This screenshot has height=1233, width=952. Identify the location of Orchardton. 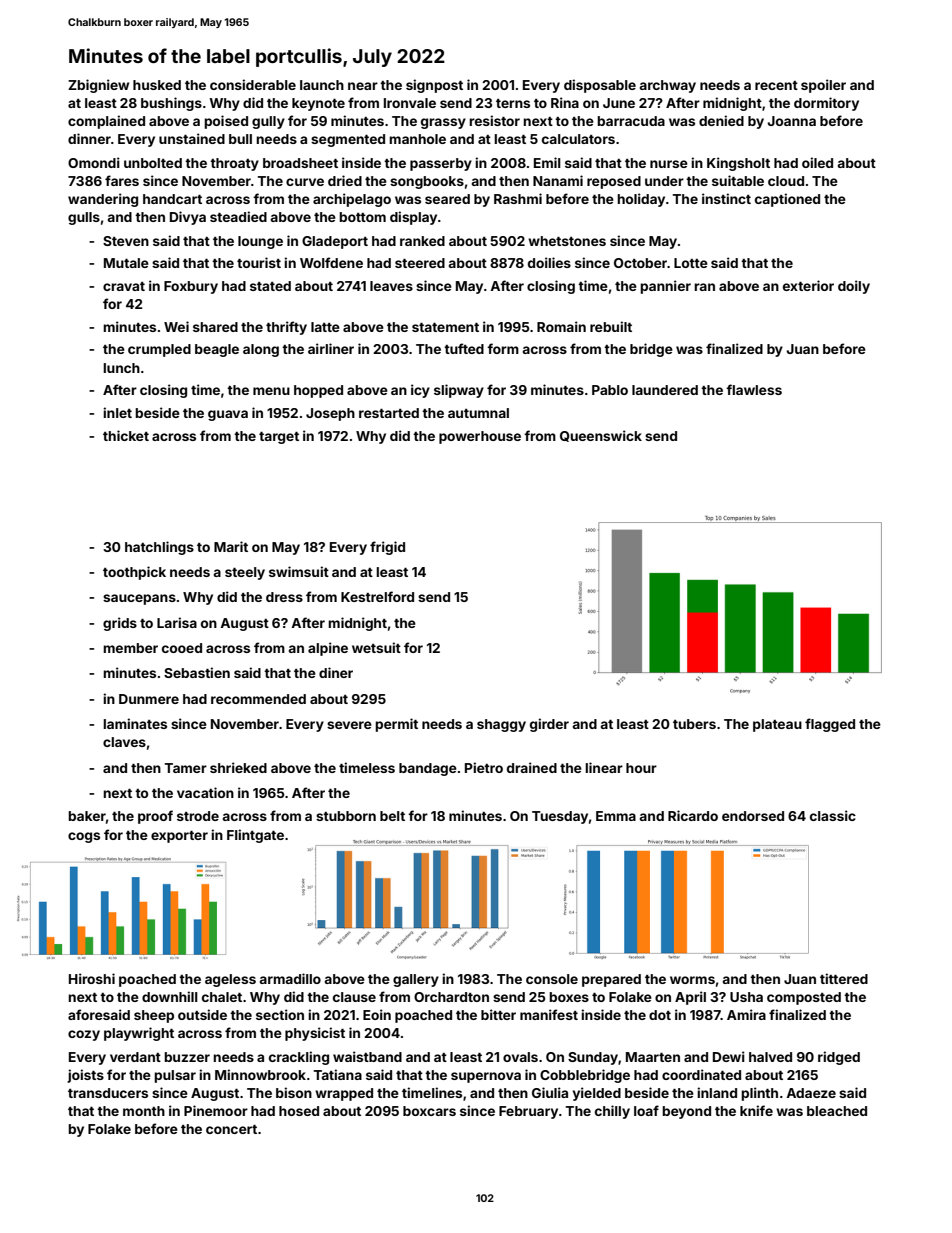
(451, 997).
